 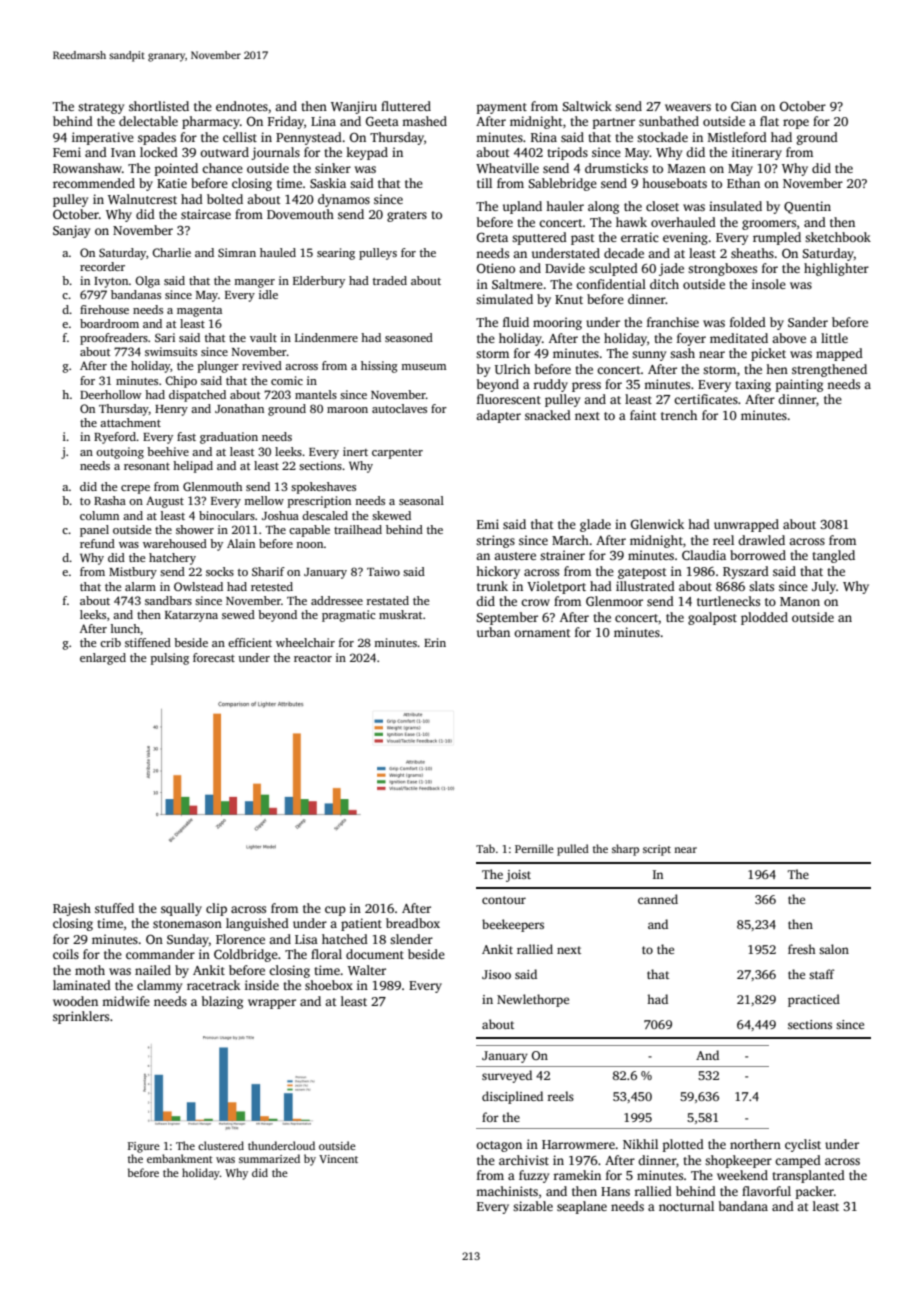 I want to click on Manon, so click(x=800, y=601).
